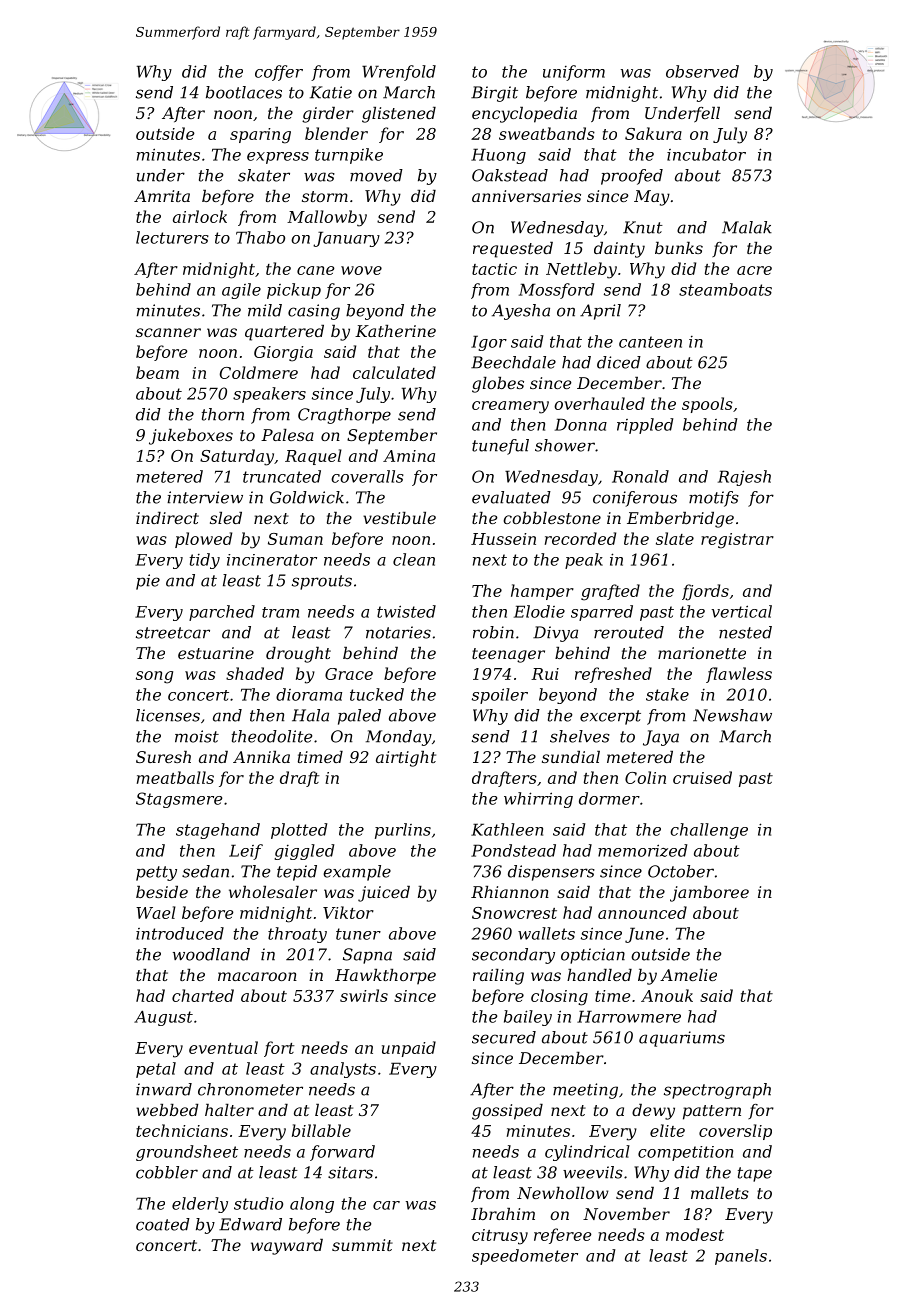 This document has width=908, height=1316. Describe the element at coordinates (244, 92) in the document. I see `bootlaces` at that location.
